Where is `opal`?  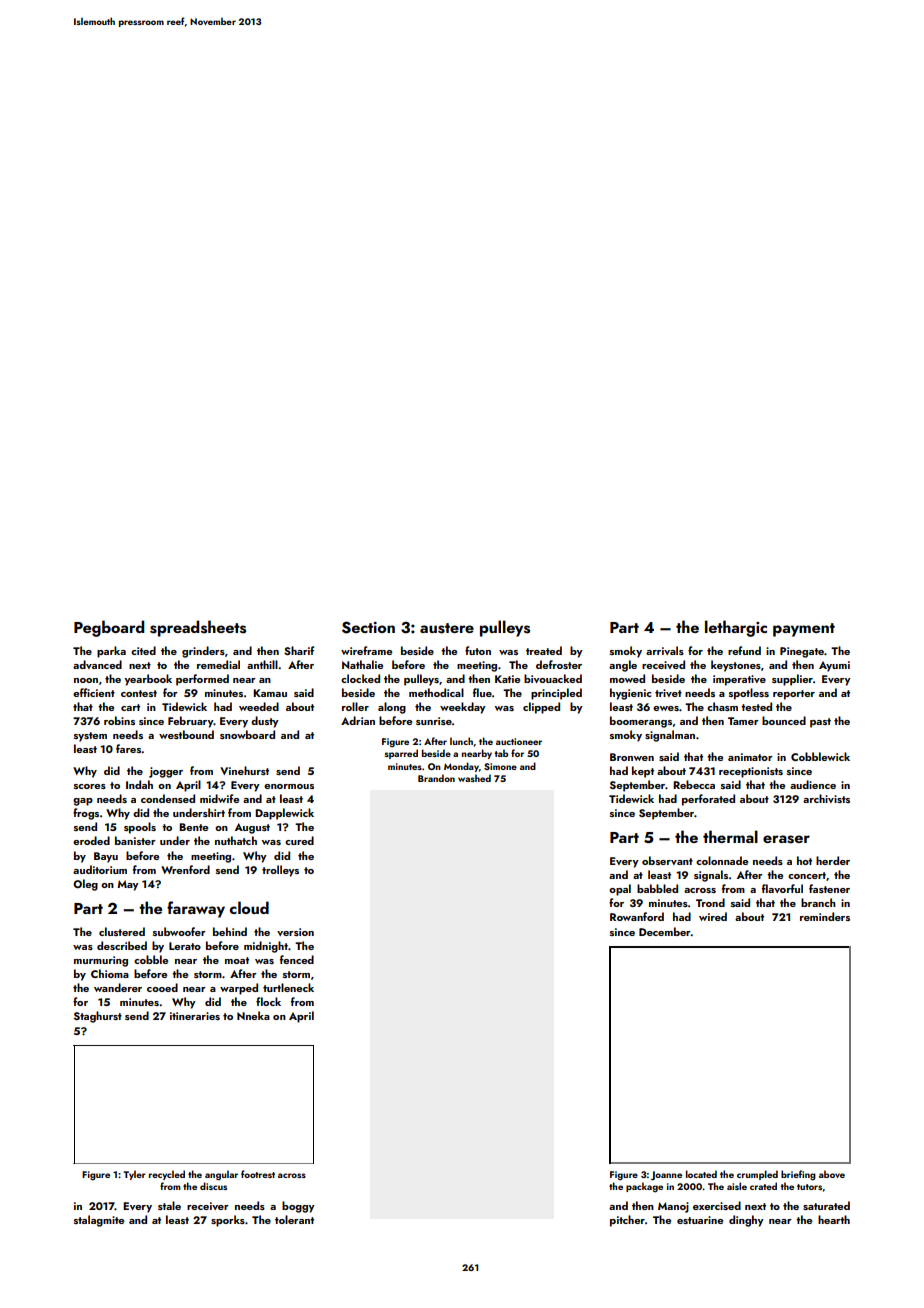 opal is located at coordinates (620, 890).
